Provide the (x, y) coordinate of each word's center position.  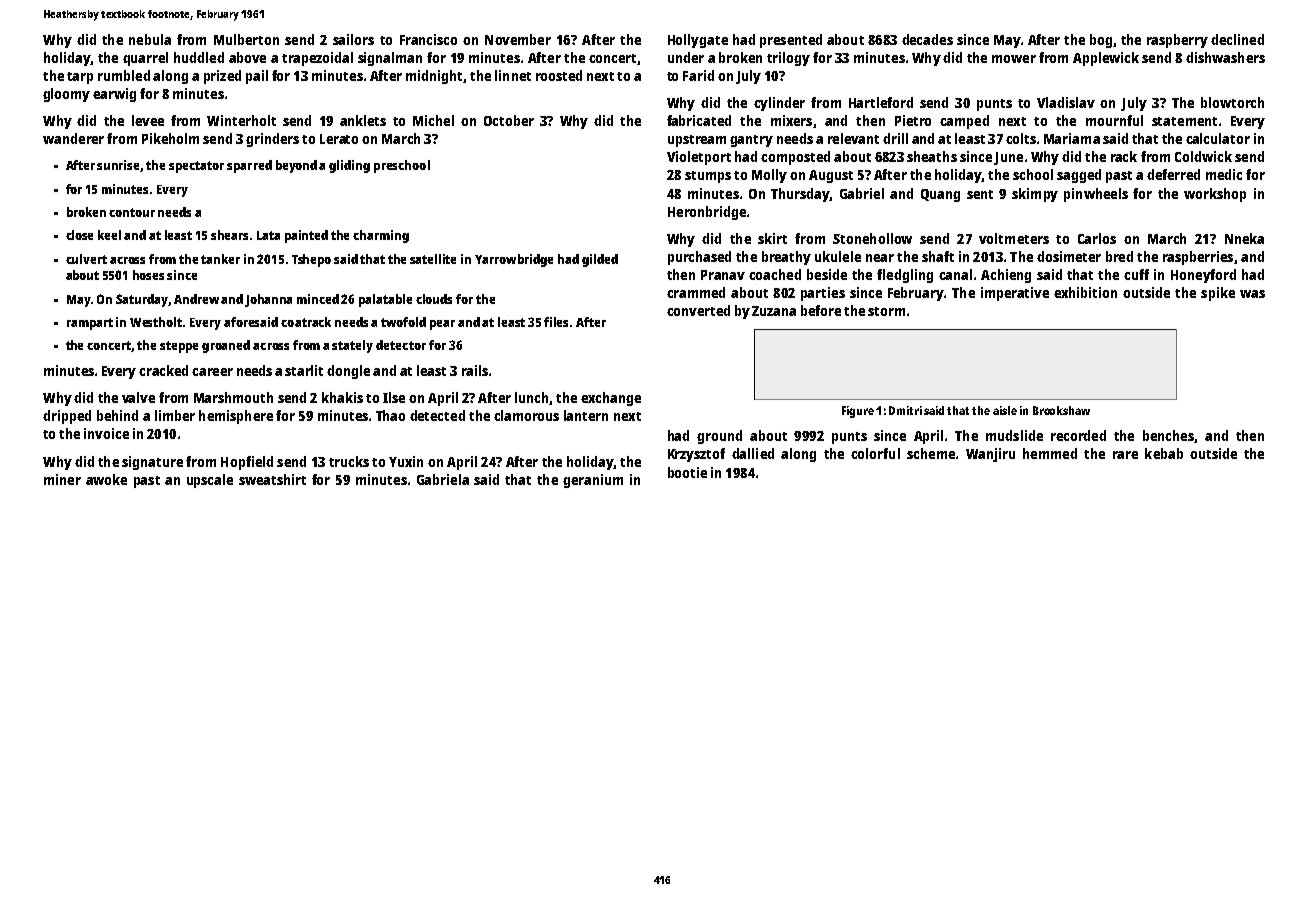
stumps (708, 177)
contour (132, 212)
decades (927, 39)
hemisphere (236, 417)
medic (1224, 174)
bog (1101, 41)
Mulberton (246, 39)
